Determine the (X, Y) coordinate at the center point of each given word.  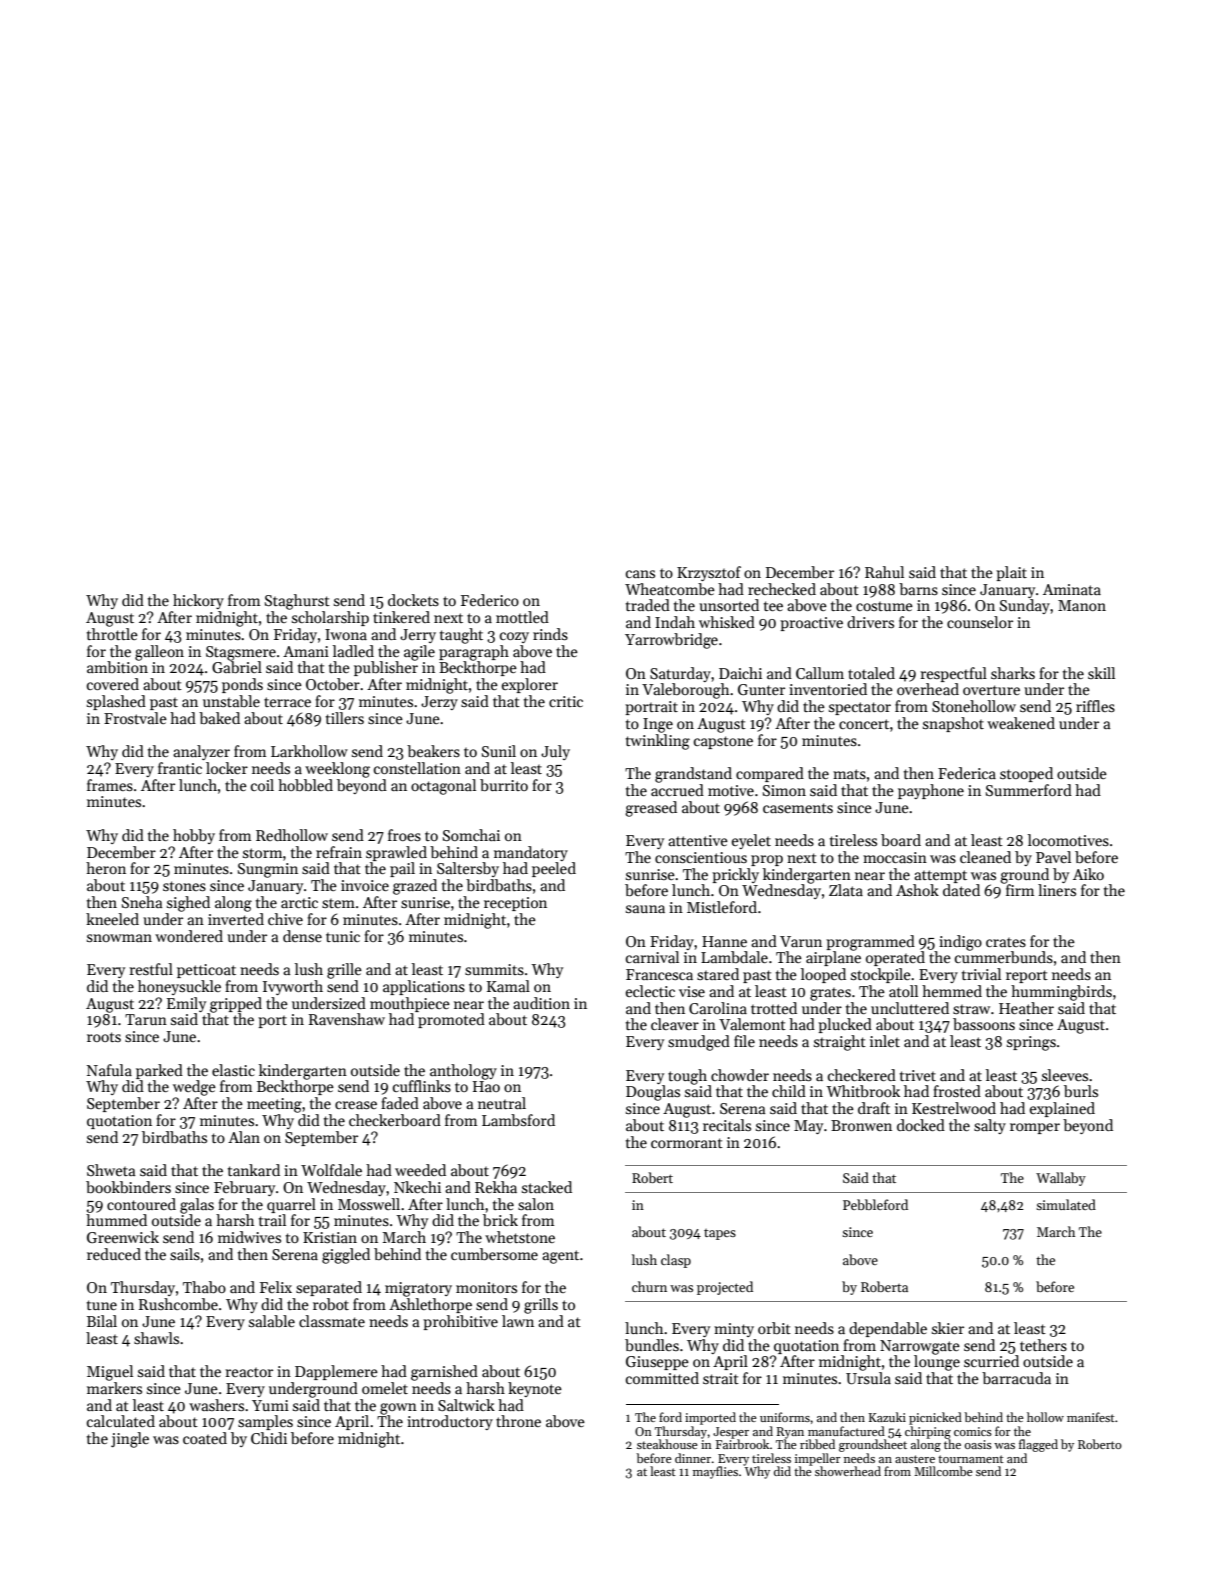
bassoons (984, 1024)
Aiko (1088, 874)
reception (515, 904)
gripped (236, 1005)
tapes (720, 1234)
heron (106, 868)
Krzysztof (709, 573)
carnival (652, 957)
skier (948, 1328)
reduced (114, 1254)
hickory (198, 601)
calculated (121, 1421)
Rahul (884, 572)
